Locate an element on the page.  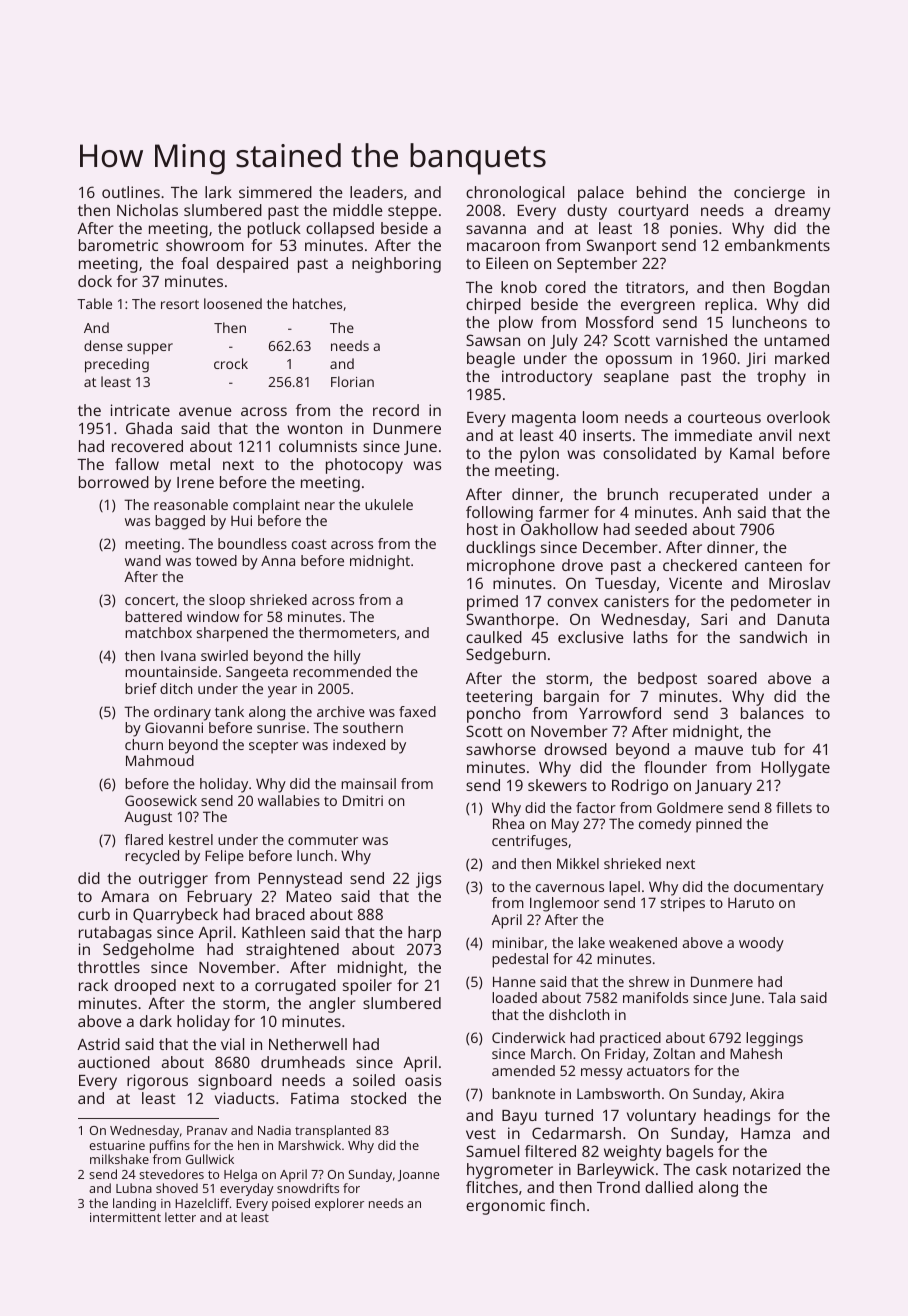
stripes is located at coordinates (683, 904).
